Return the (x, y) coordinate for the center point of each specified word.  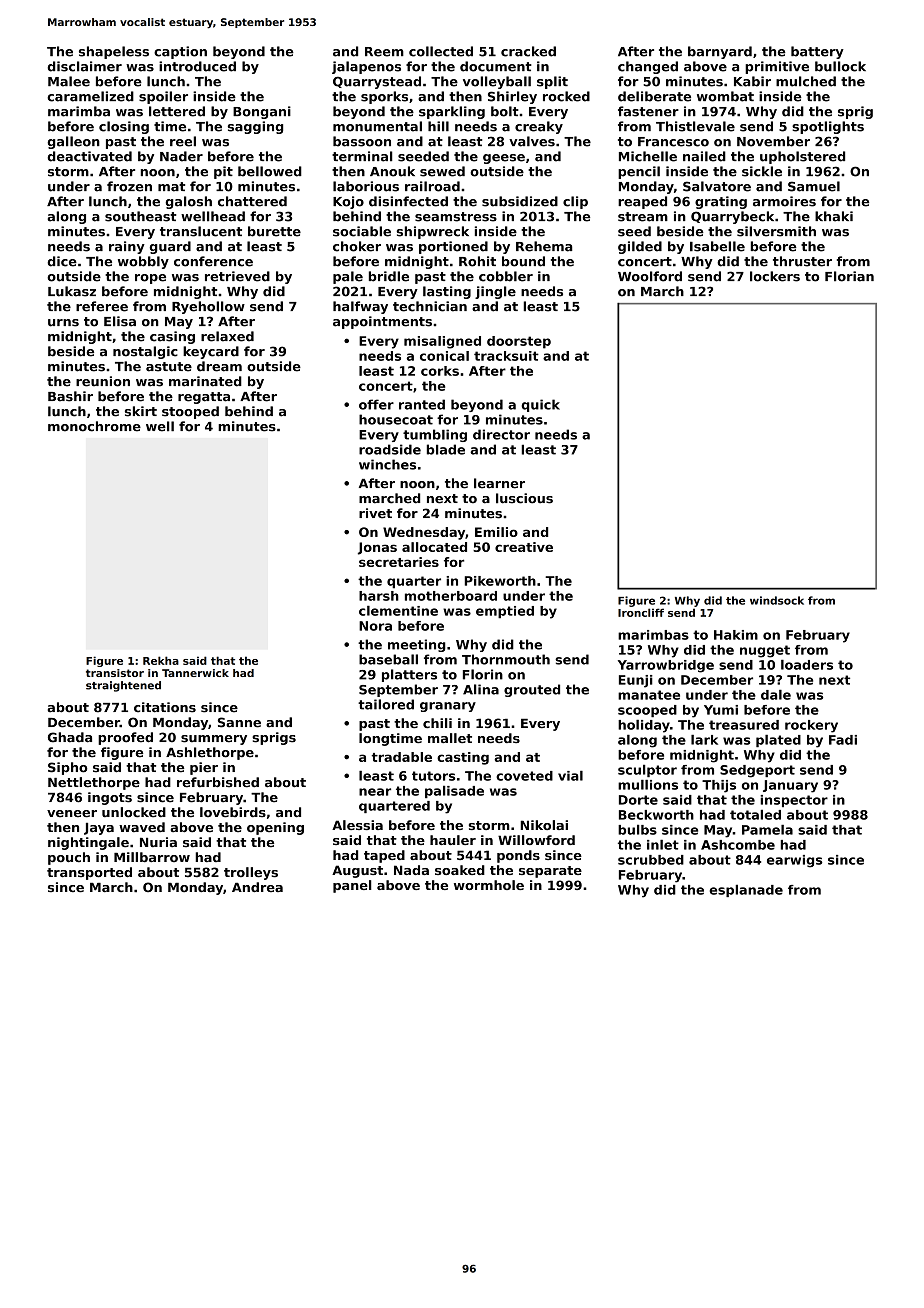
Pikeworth (500, 581)
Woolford (650, 276)
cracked (528, 51)
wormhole (489, 885)
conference (213, 261)
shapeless (114, 52)
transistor (115, 673)
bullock (840, 66)
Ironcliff (641, 612)
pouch (69, 858)
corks (440, 371)
